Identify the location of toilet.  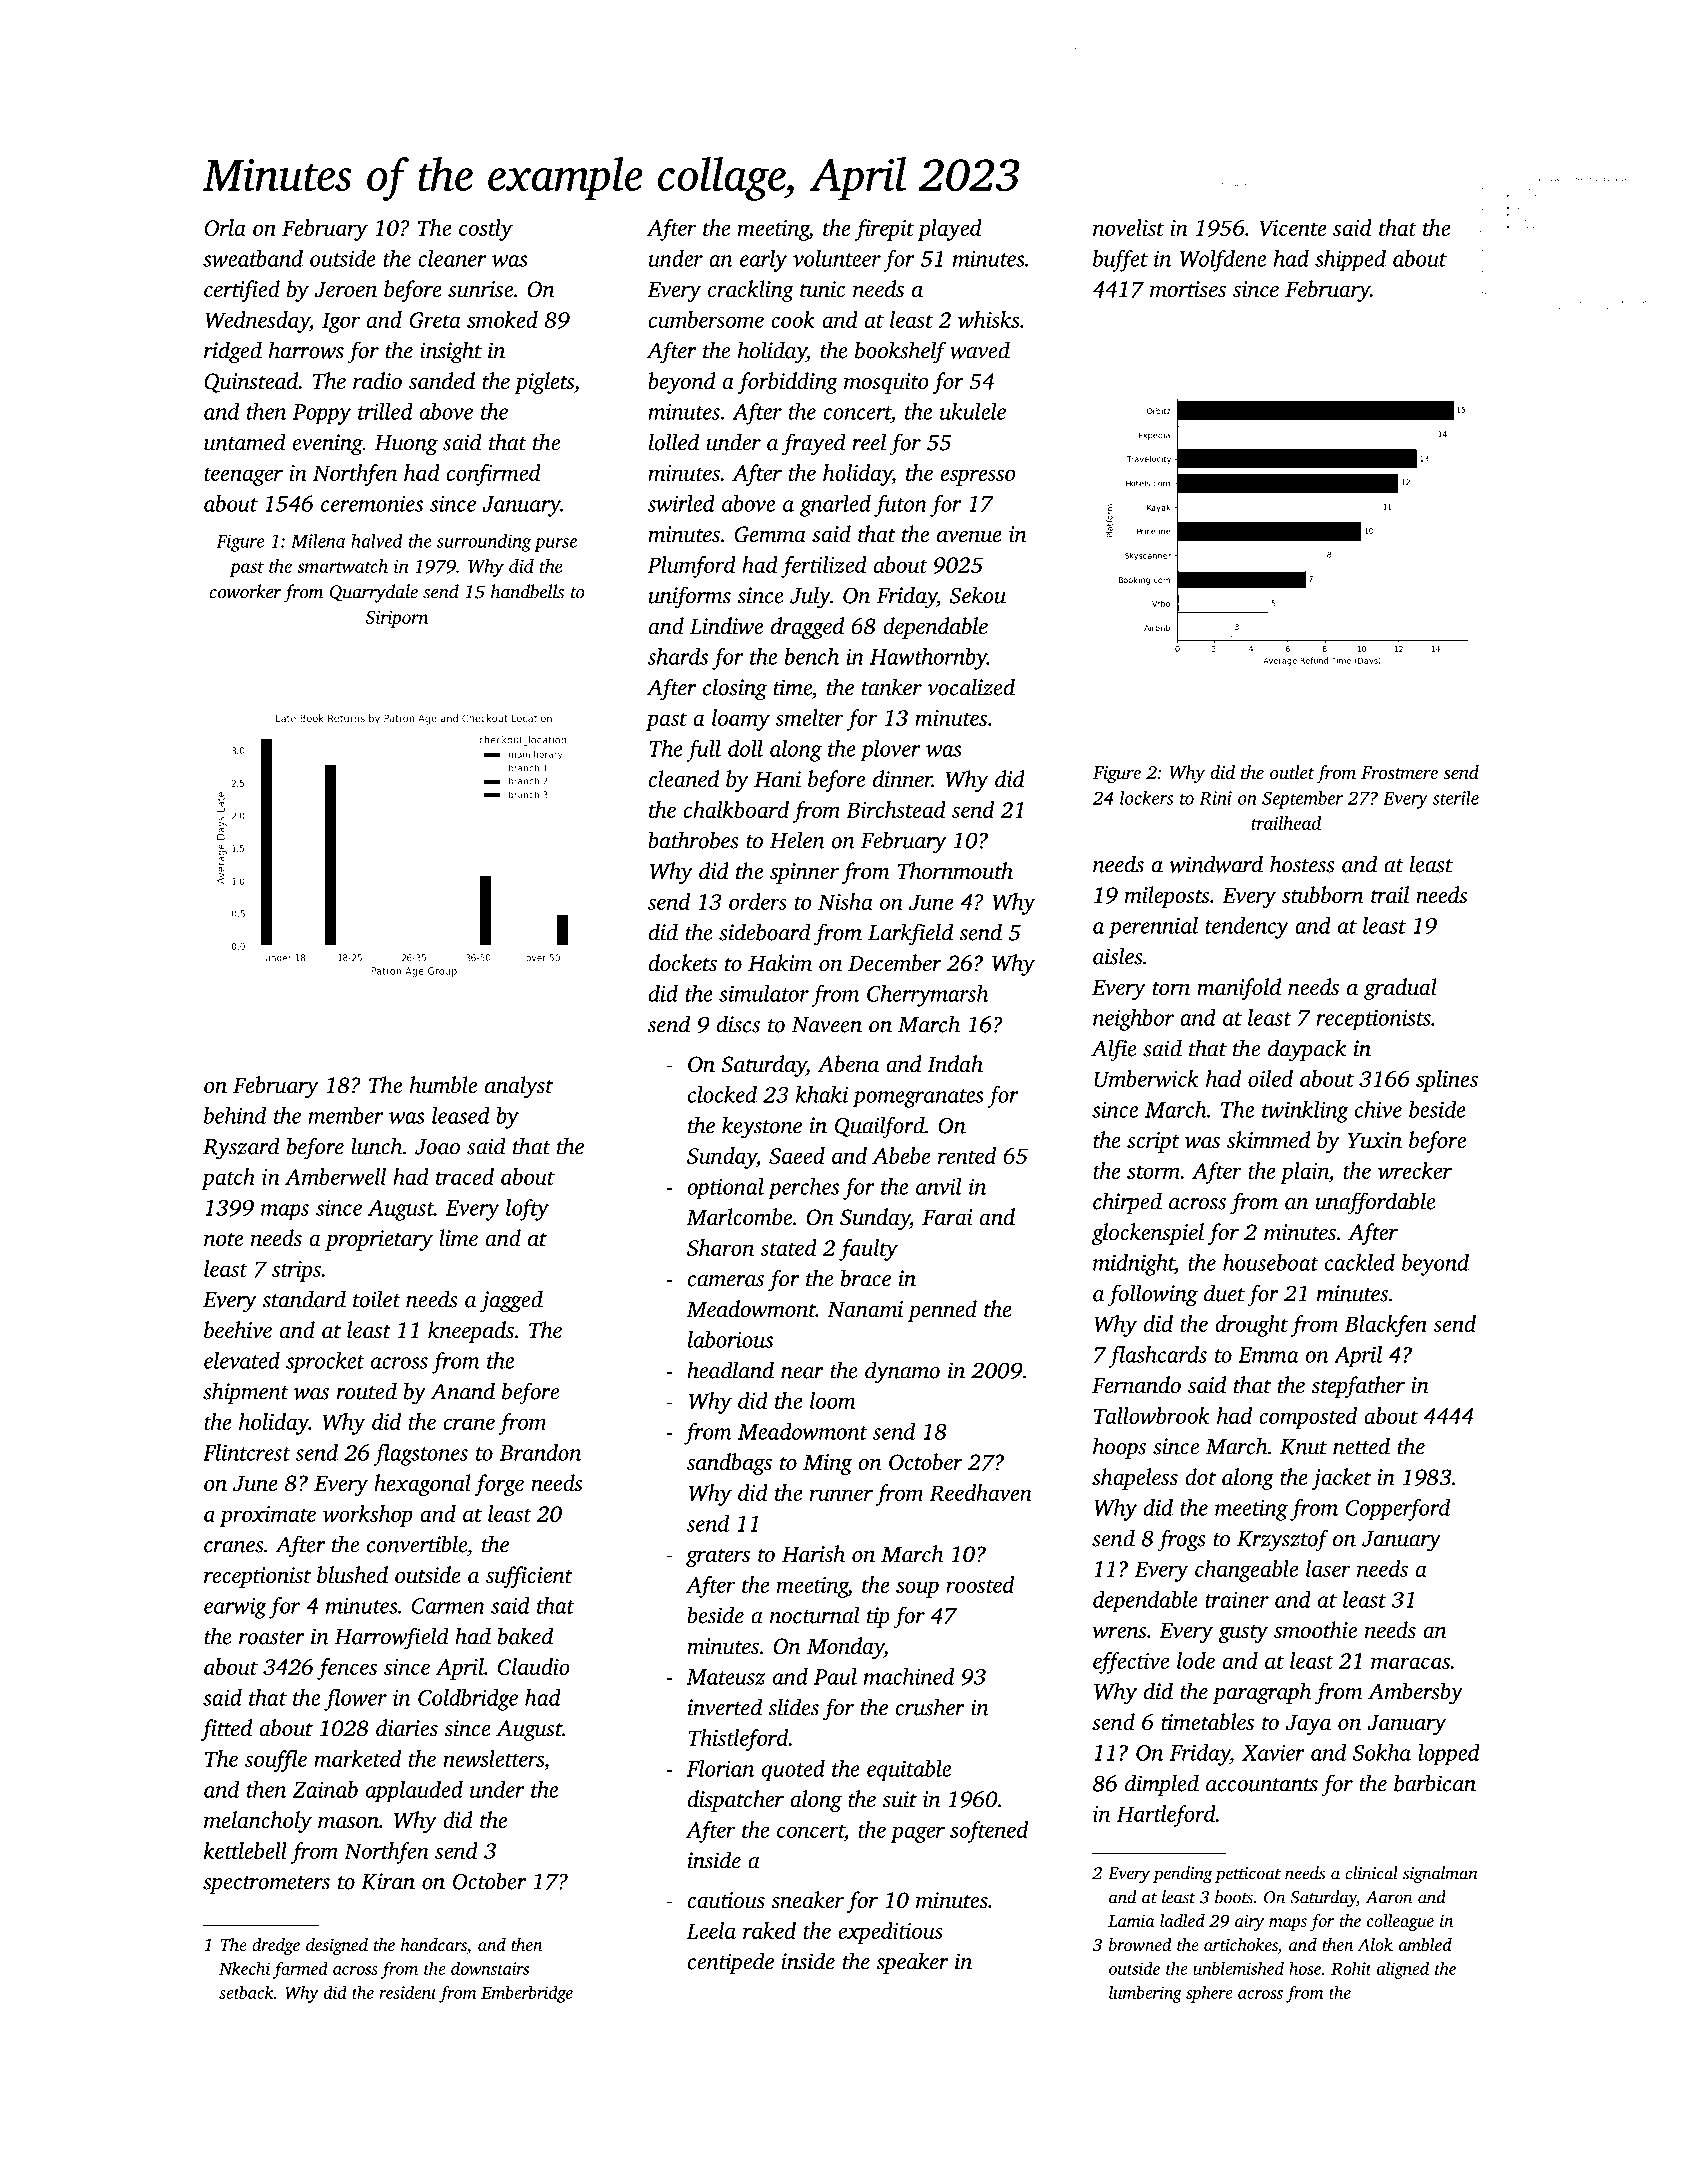
(377, 1299).
